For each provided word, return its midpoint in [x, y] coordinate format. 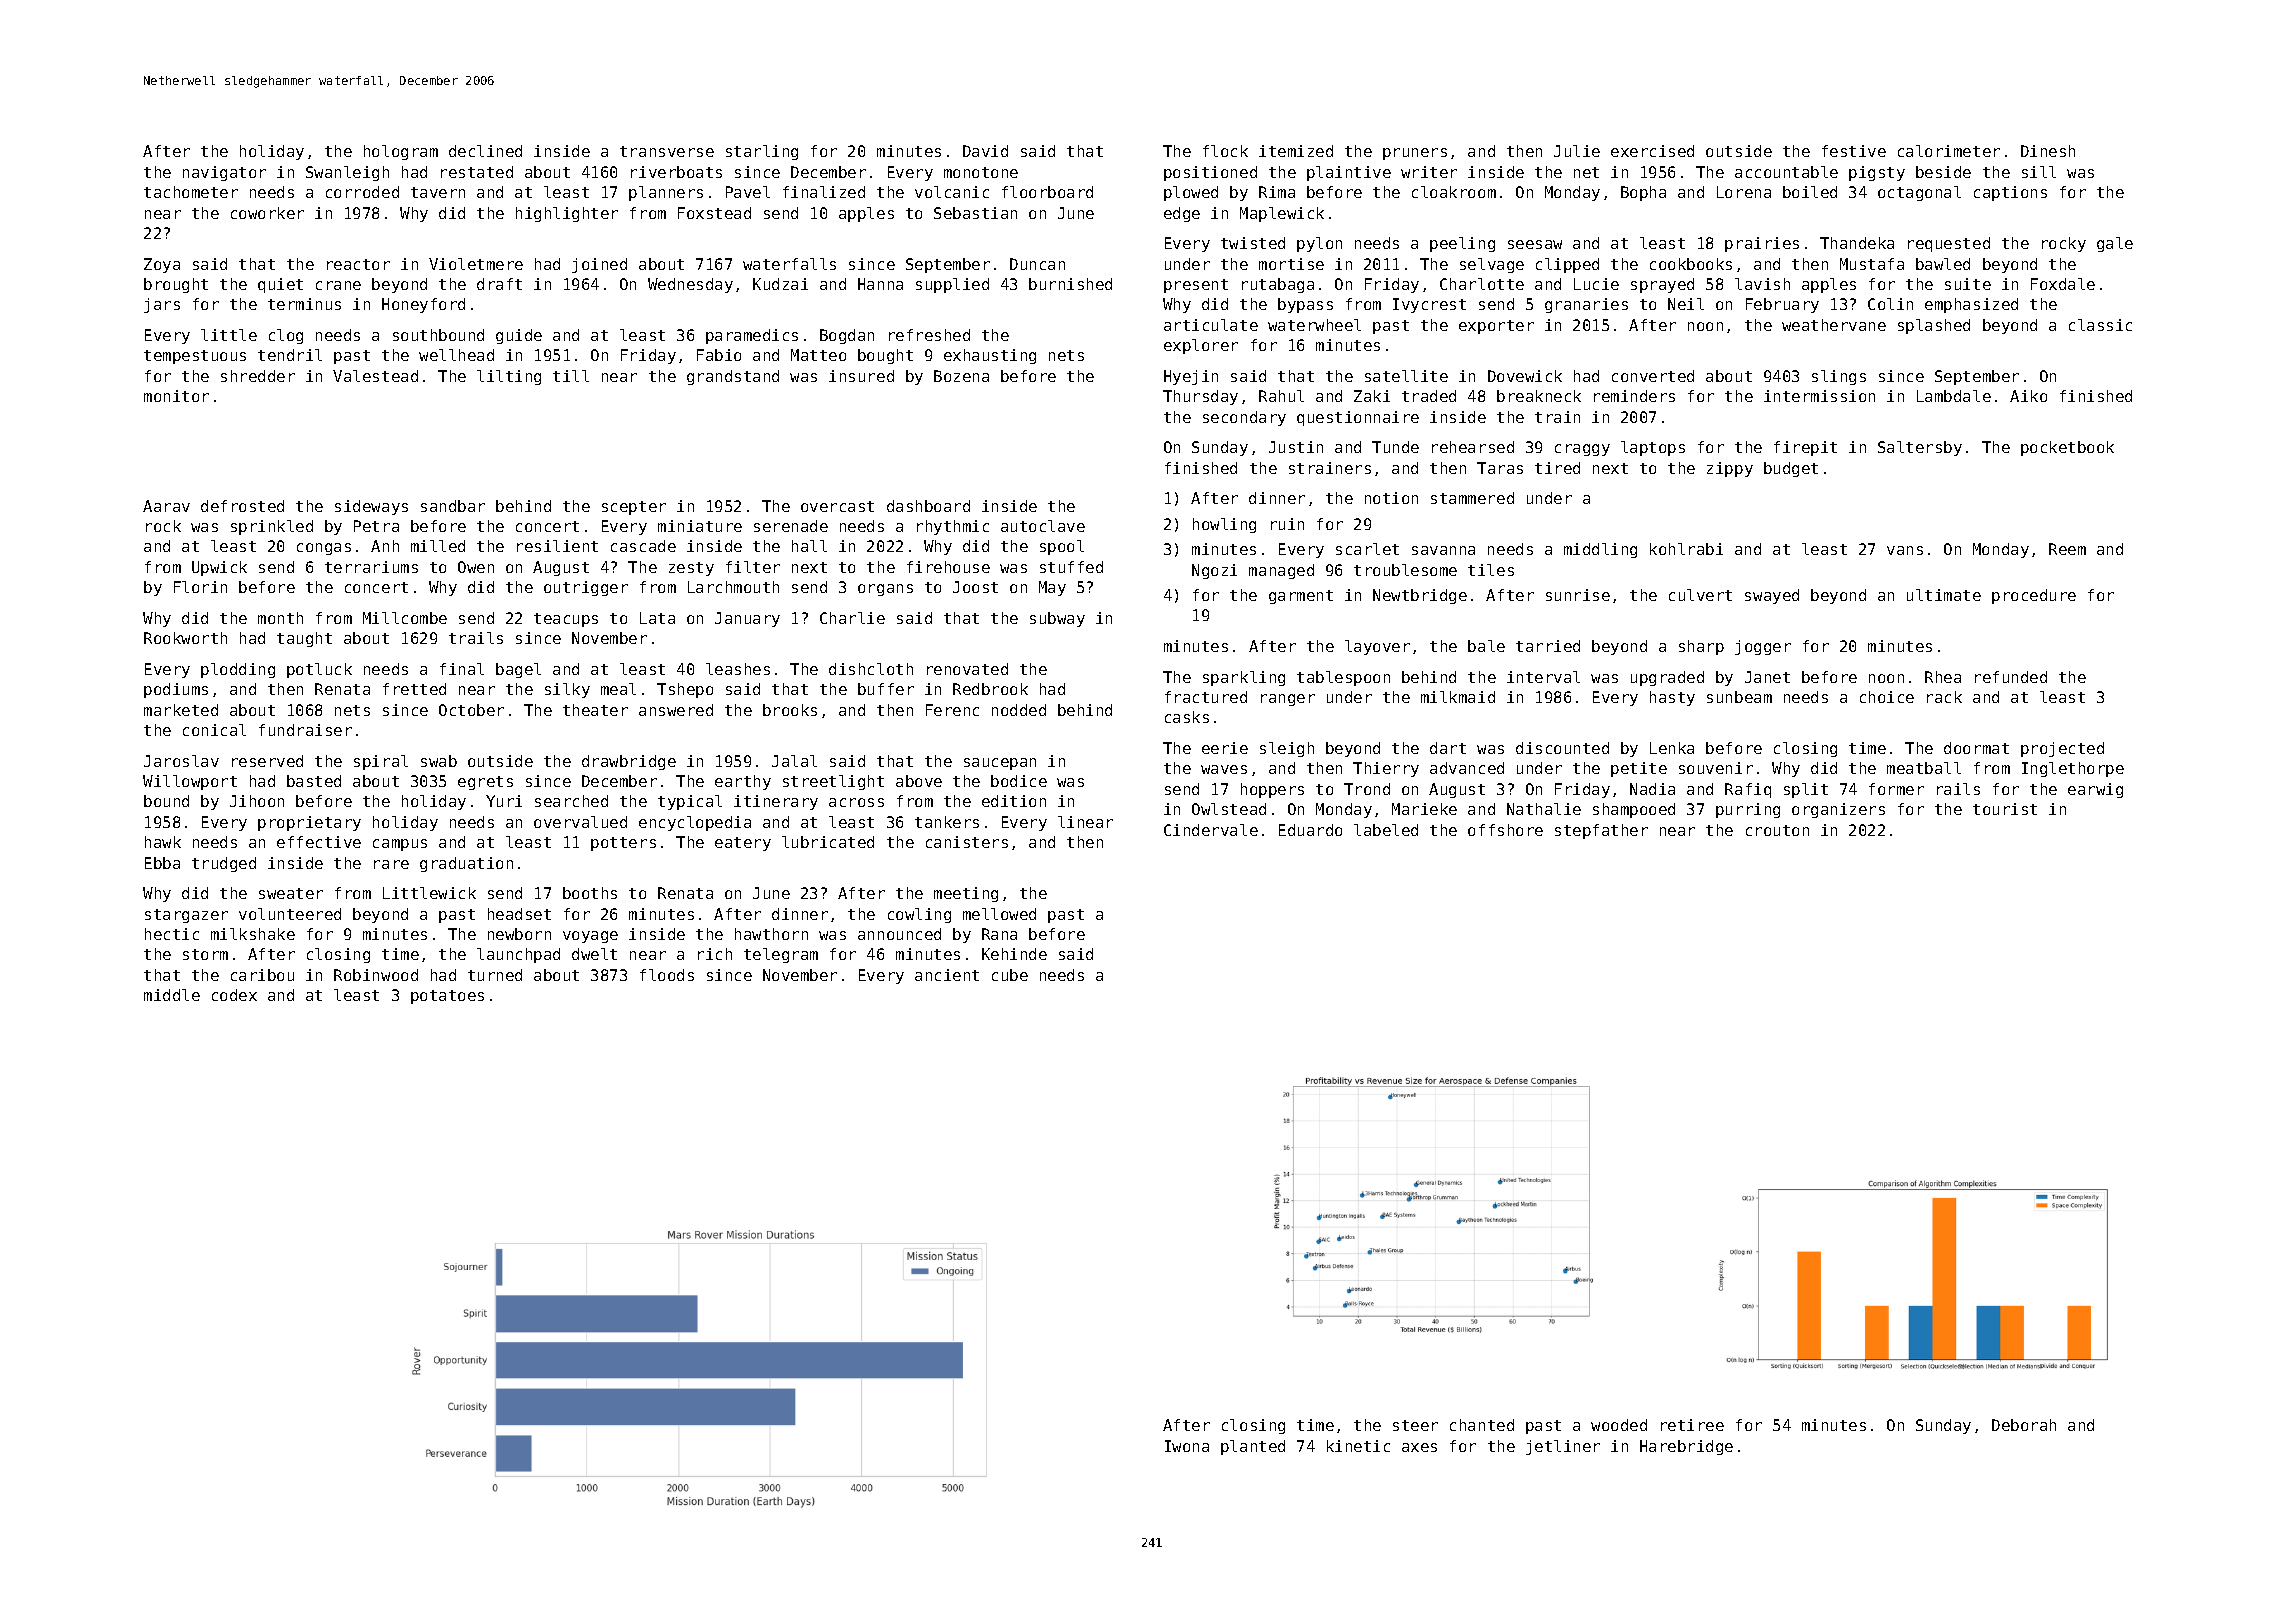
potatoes [447, 997]
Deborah [2024, 1425]
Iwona [1187, 1446]
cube [1010, 975]
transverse [667, 151]
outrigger [586, 588]
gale [2115, 244]
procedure [2034, 596]
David [985, 151]
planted [1253, 1447]
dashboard [928, 506]
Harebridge [1686, 1447]
